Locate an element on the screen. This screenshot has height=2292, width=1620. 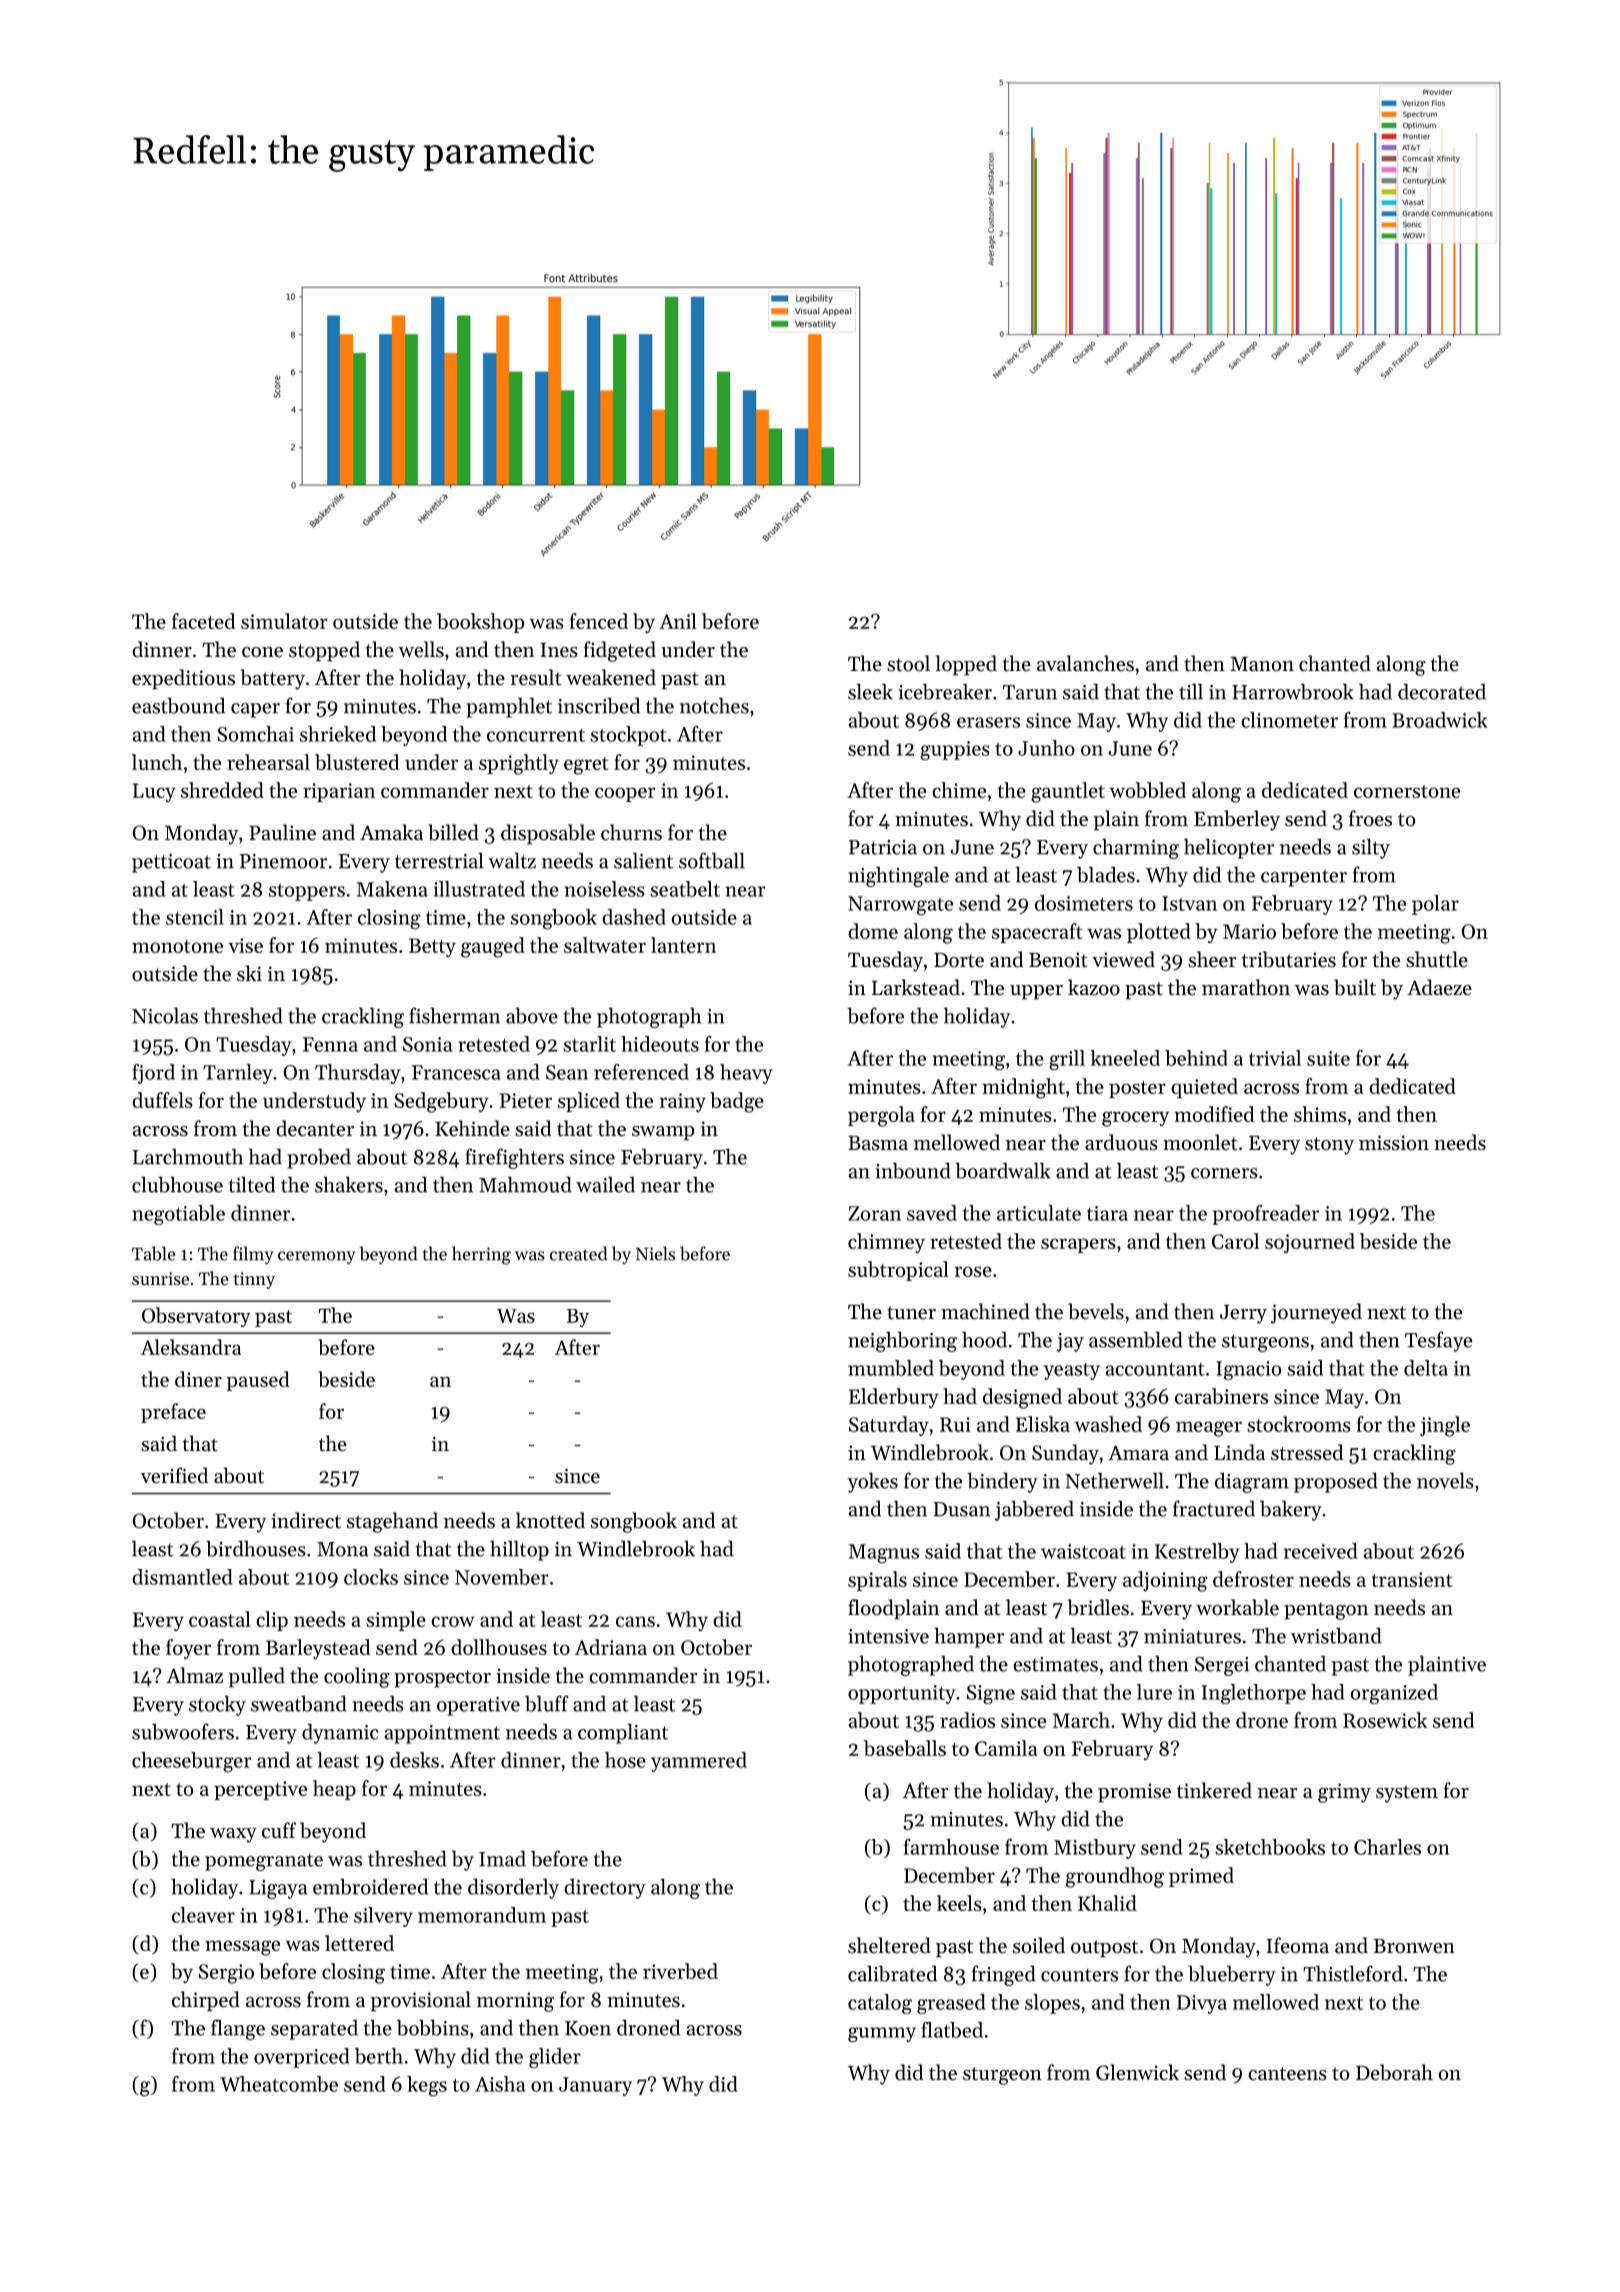
bookshop is located at coordinates (480, 623).
